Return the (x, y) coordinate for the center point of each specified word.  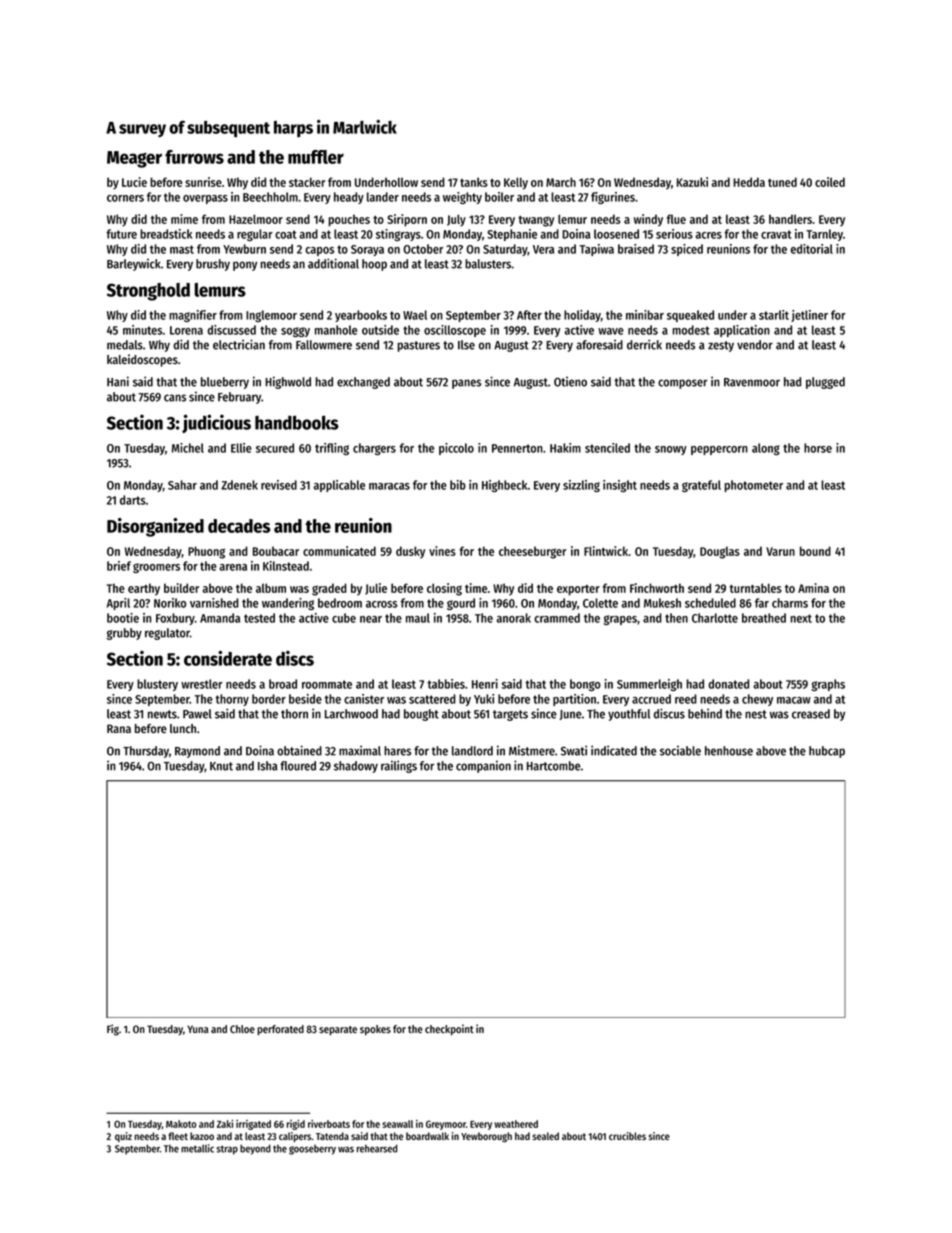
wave (611, 331)
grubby (124, 634)
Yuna (198, 1029)
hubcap (827, 752)
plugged (825, 383)
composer (682, 384)
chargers (374, 449)
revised (279, 485)
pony (245, 266)
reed (686, 699)
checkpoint (449, 1030)
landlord (472, 751)
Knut (221, 766)
